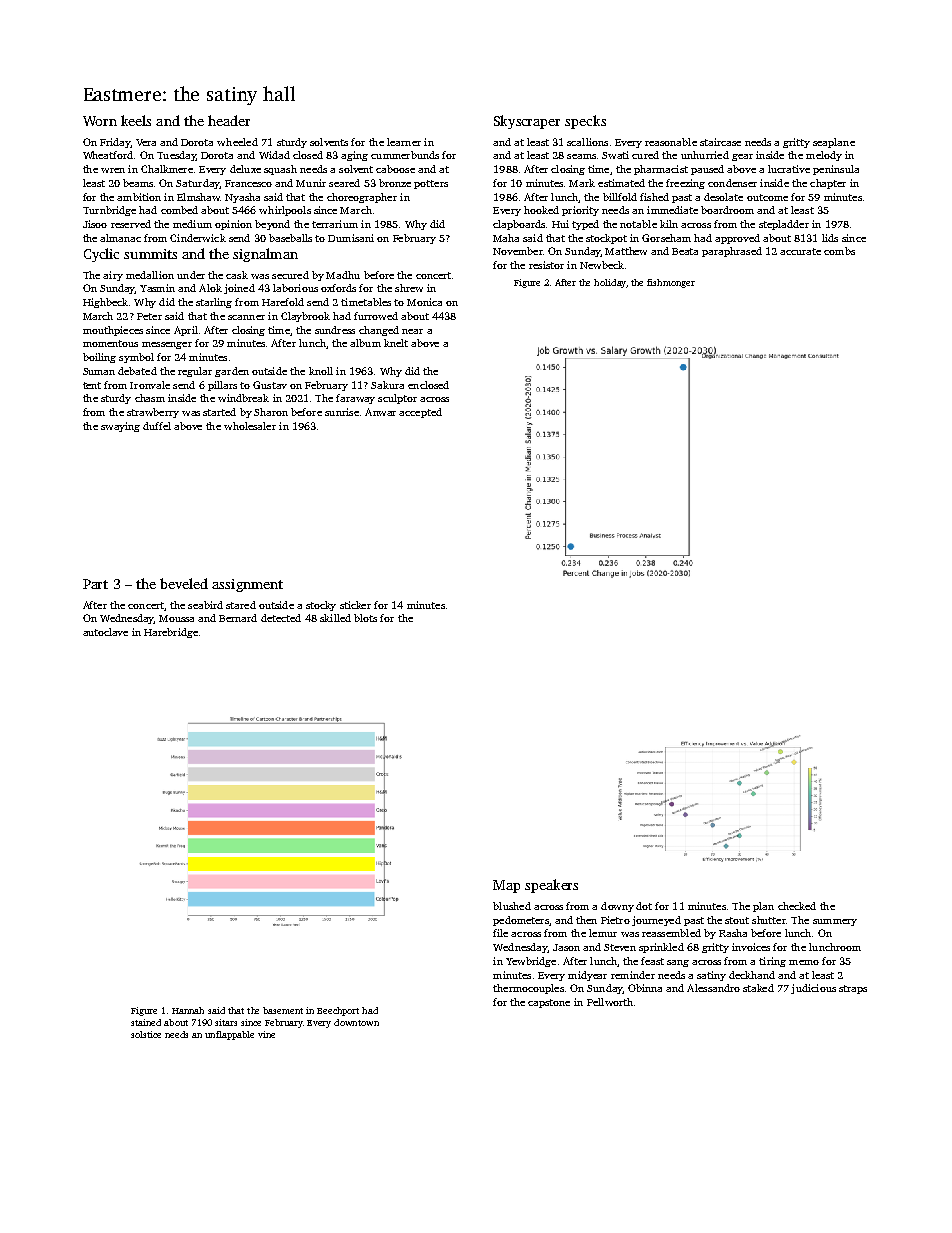 This screenshot has height=1233, width=952. Describe the element at coordinates (365, 618) in the screenshot. I see `blots` at that location.
